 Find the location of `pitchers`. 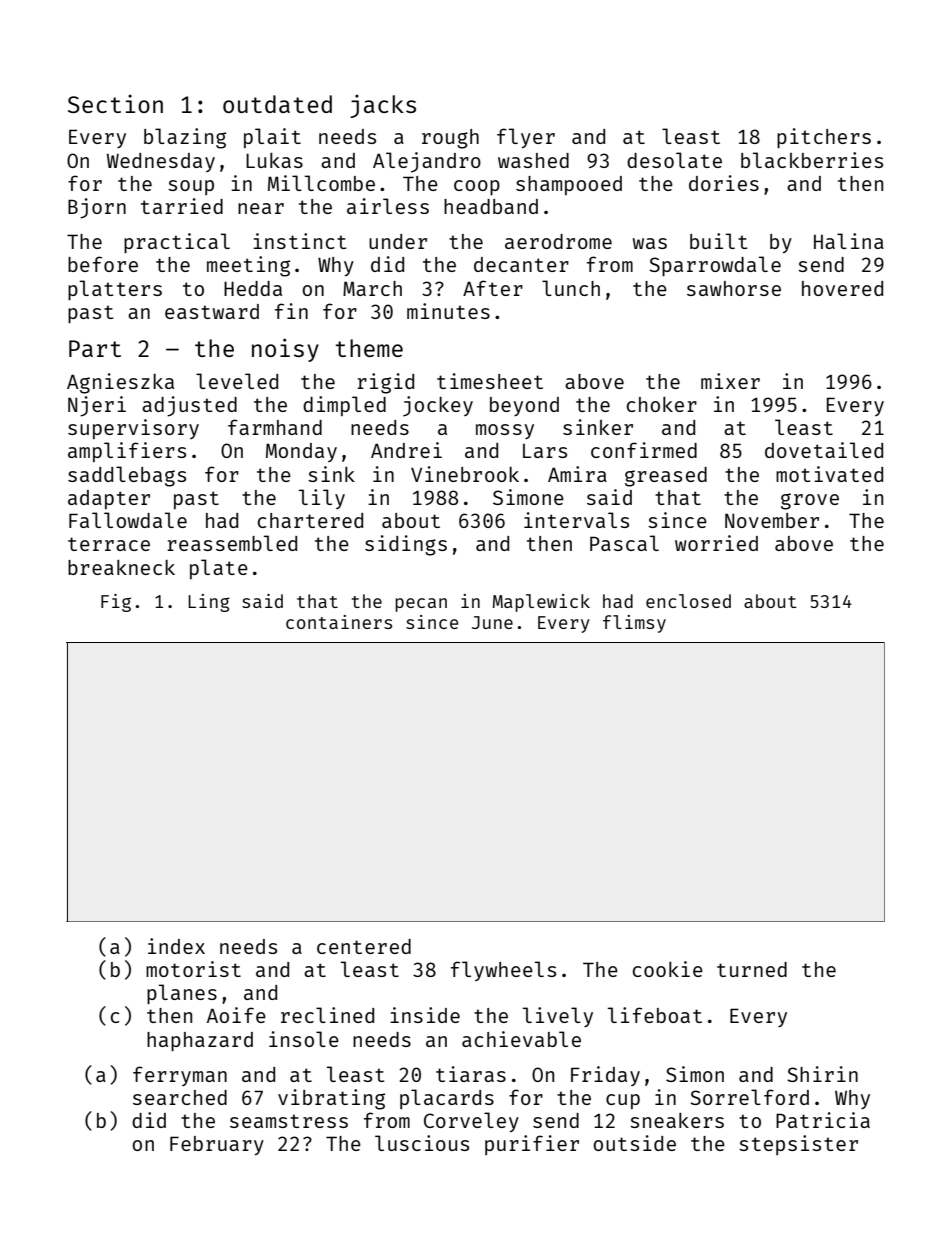

pitchers is located at coordinates (824, 138).
